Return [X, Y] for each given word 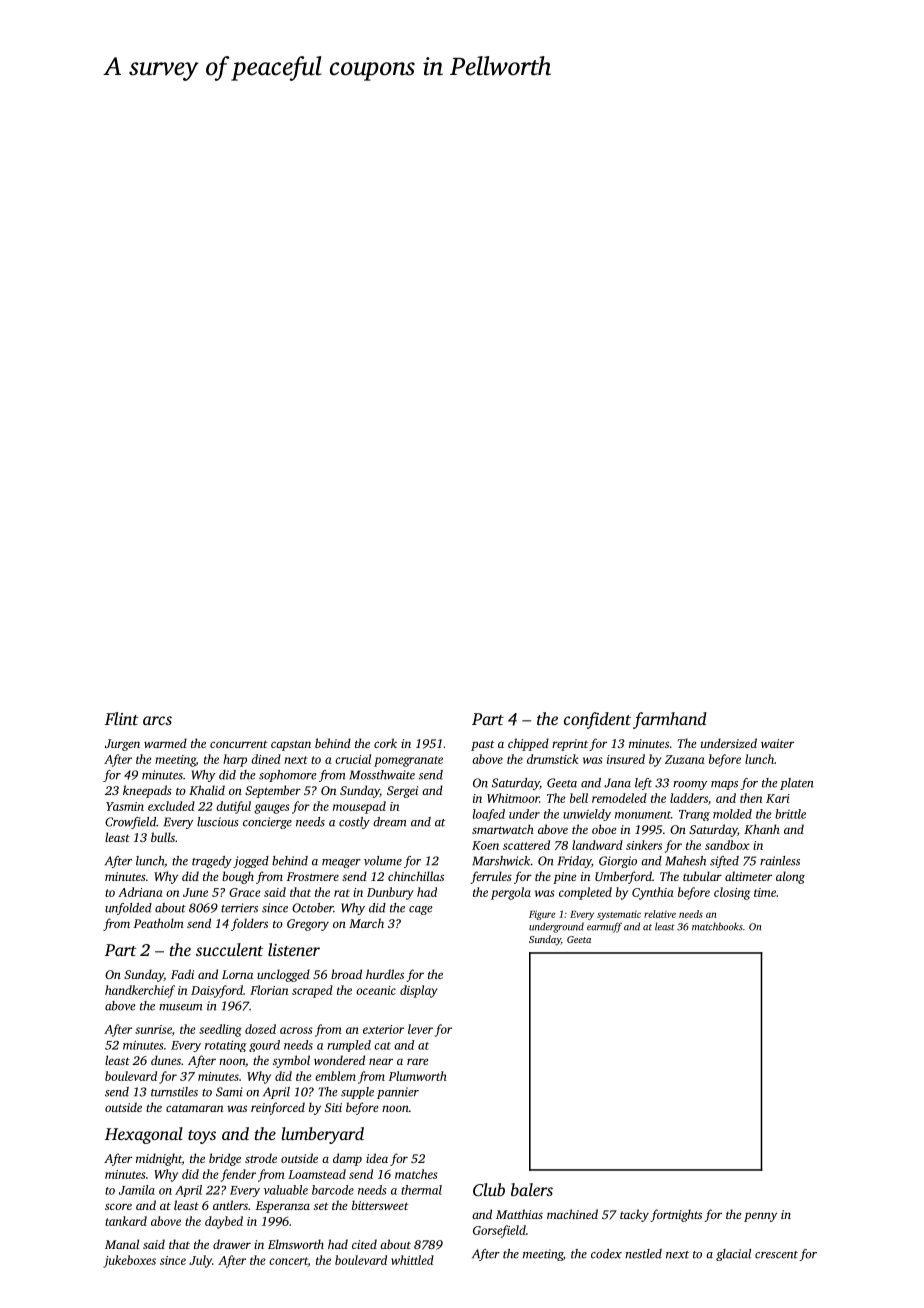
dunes [166, 1060]
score [118, 1206]
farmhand [670, 720]
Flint [121, 718]
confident [597, 720]
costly [354, 823]
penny [760, 1217]
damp [347, 1159]
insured [626, 759]
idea [377, 1158]
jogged [251, 862]
